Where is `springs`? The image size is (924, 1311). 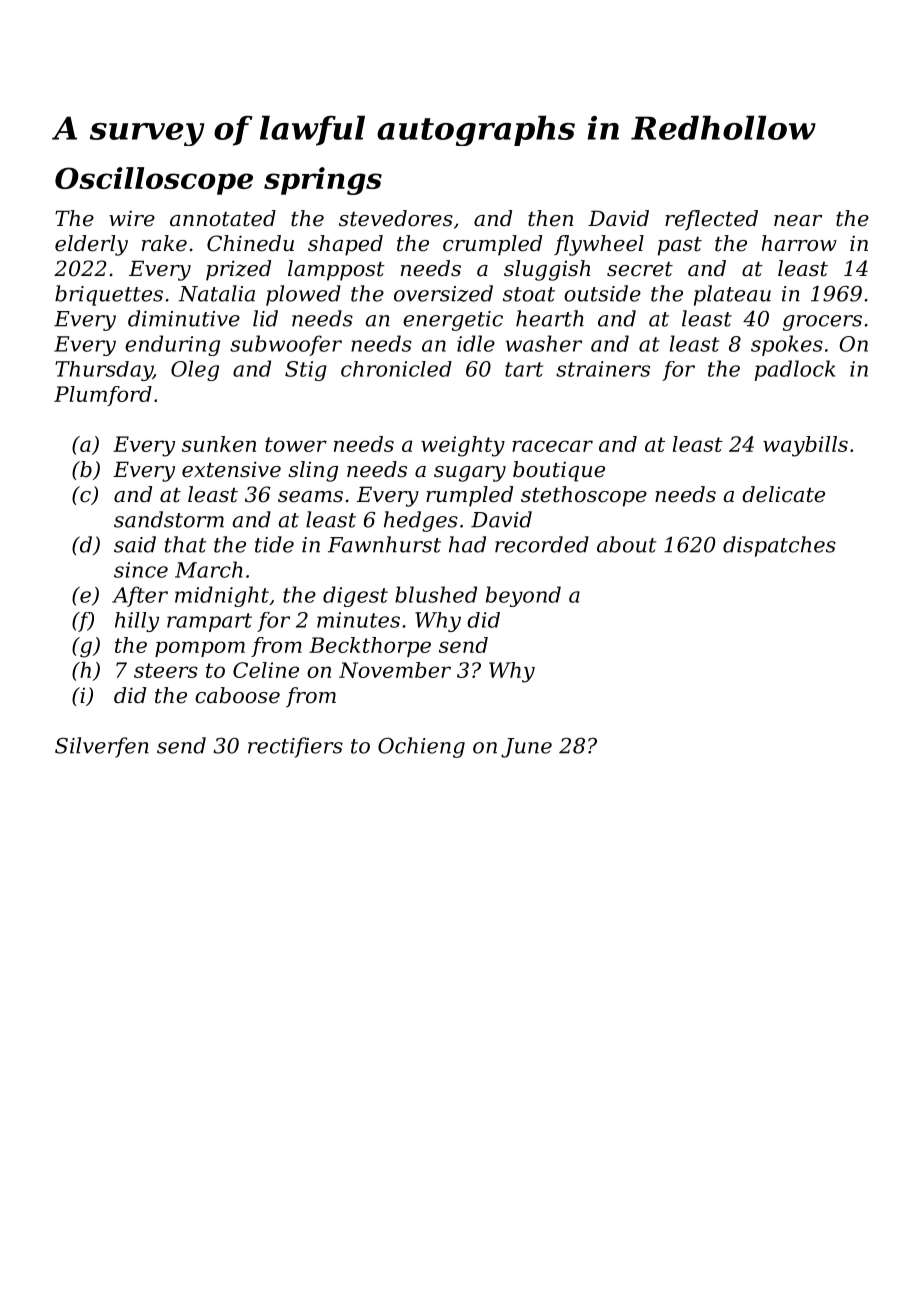 springs is located at coordinates (323, 181).
